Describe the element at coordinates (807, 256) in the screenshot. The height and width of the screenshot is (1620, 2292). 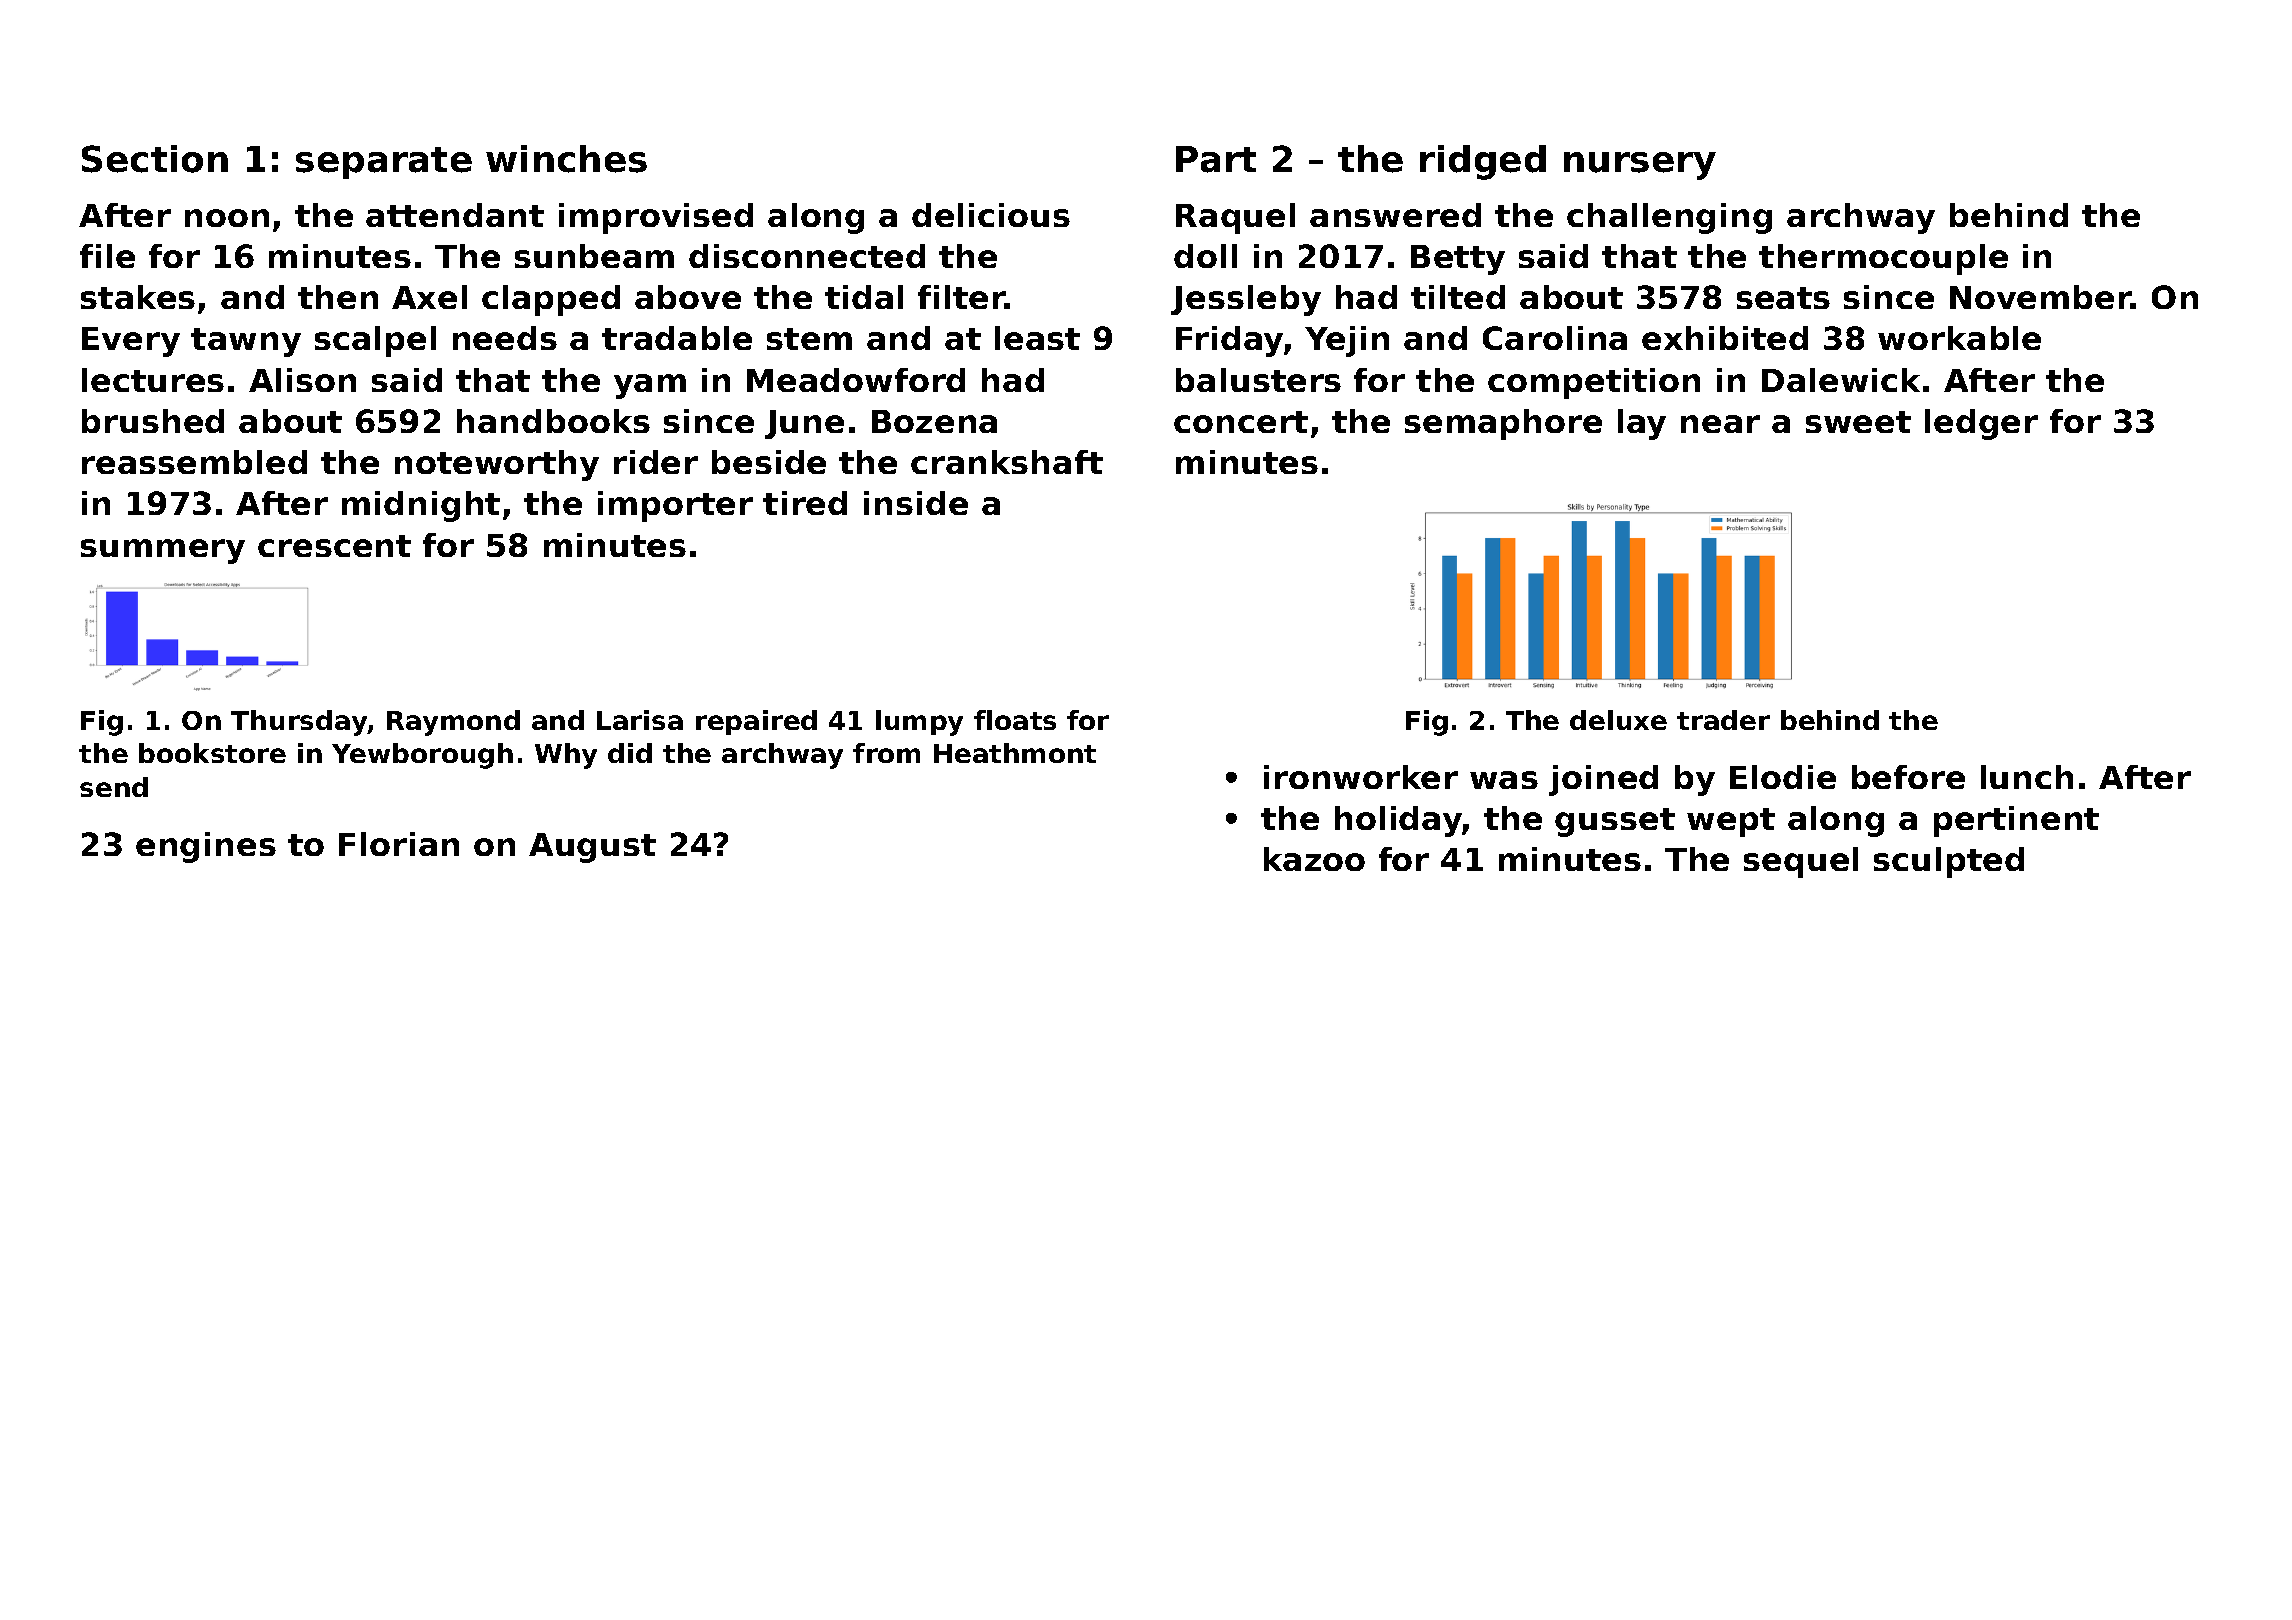
I see `disconnected` at that location.
